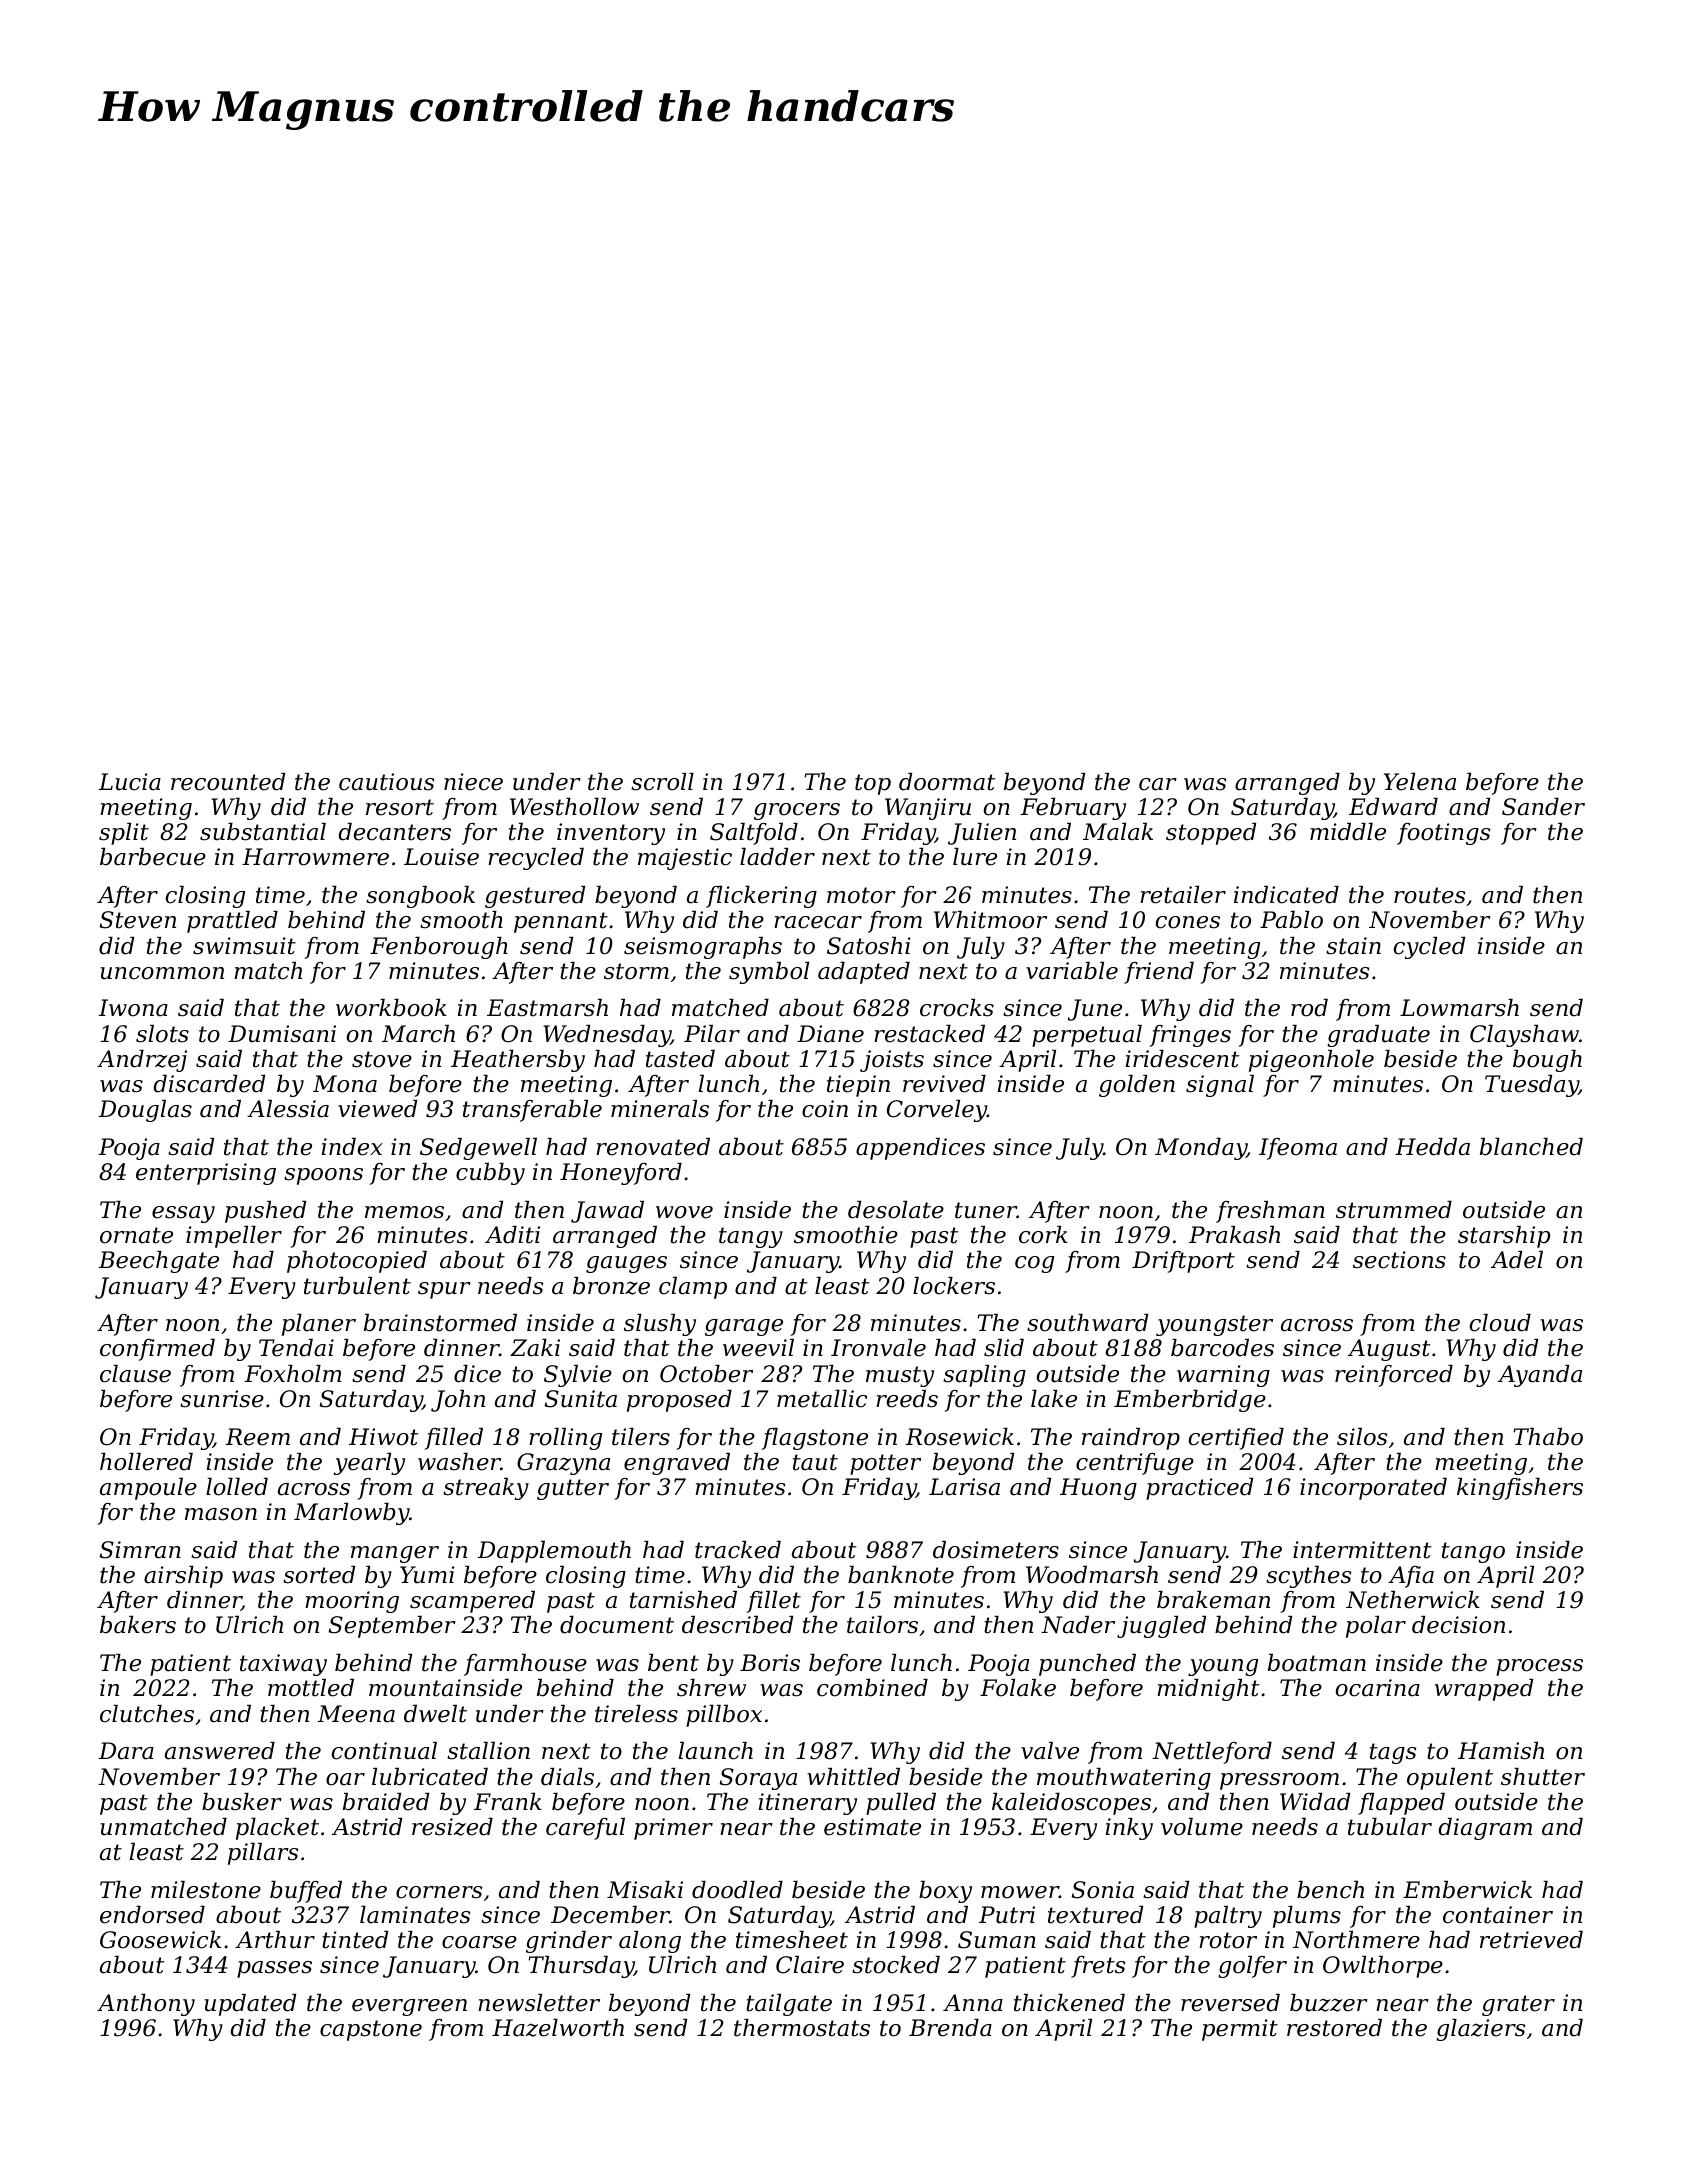 Image resolution: width=1683 pixels, height=2178 pixels. I want to click on Brenda, so click(950, 2028).
